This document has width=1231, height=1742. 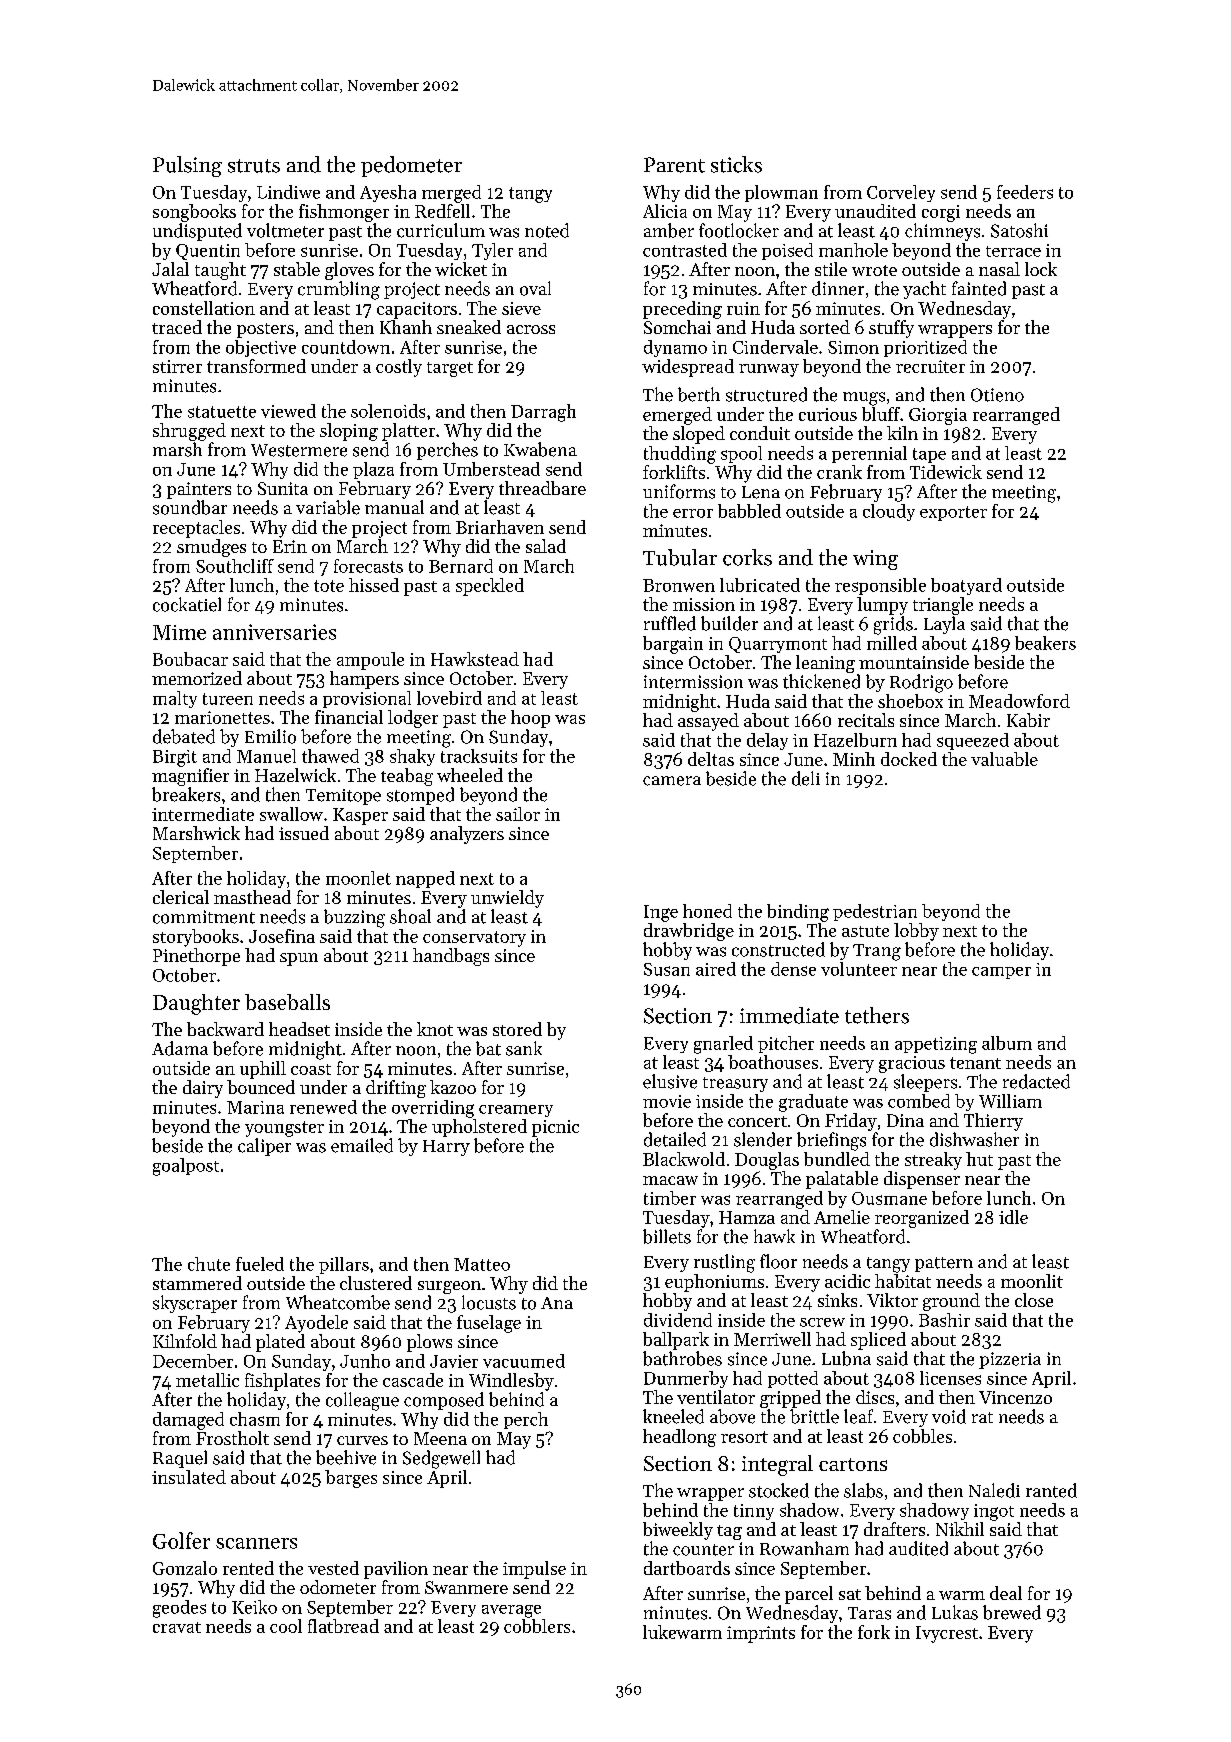 I want to click on Kasper, so click(x=360, y=816).
